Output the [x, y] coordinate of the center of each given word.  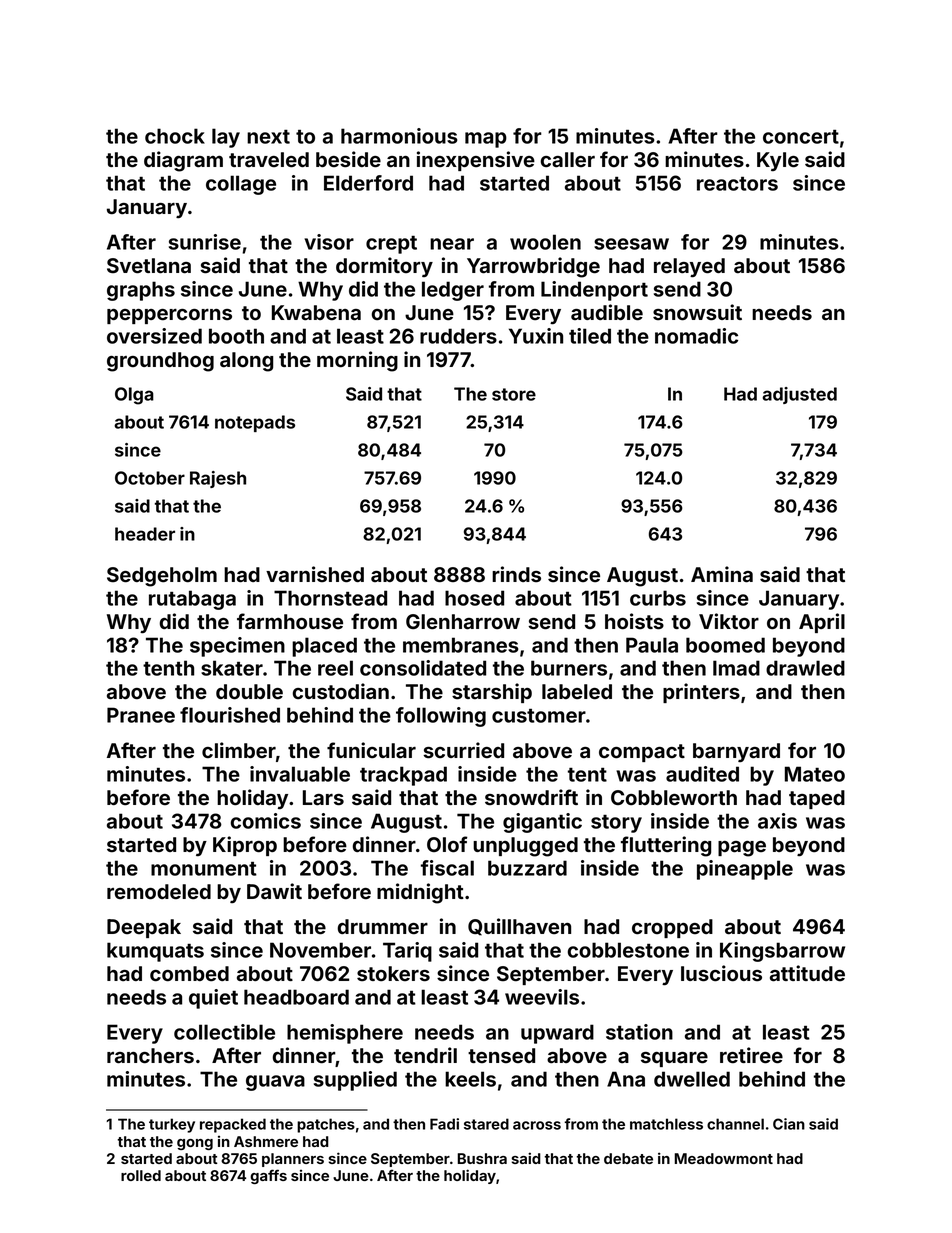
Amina [722, 574]
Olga [134, 396]
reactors [737, 184]
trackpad [403, 776]
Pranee [141, 715]
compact [642, 753]
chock [175, 136]
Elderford [368, 183]
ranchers [150, 1056]
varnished [315, 574]
